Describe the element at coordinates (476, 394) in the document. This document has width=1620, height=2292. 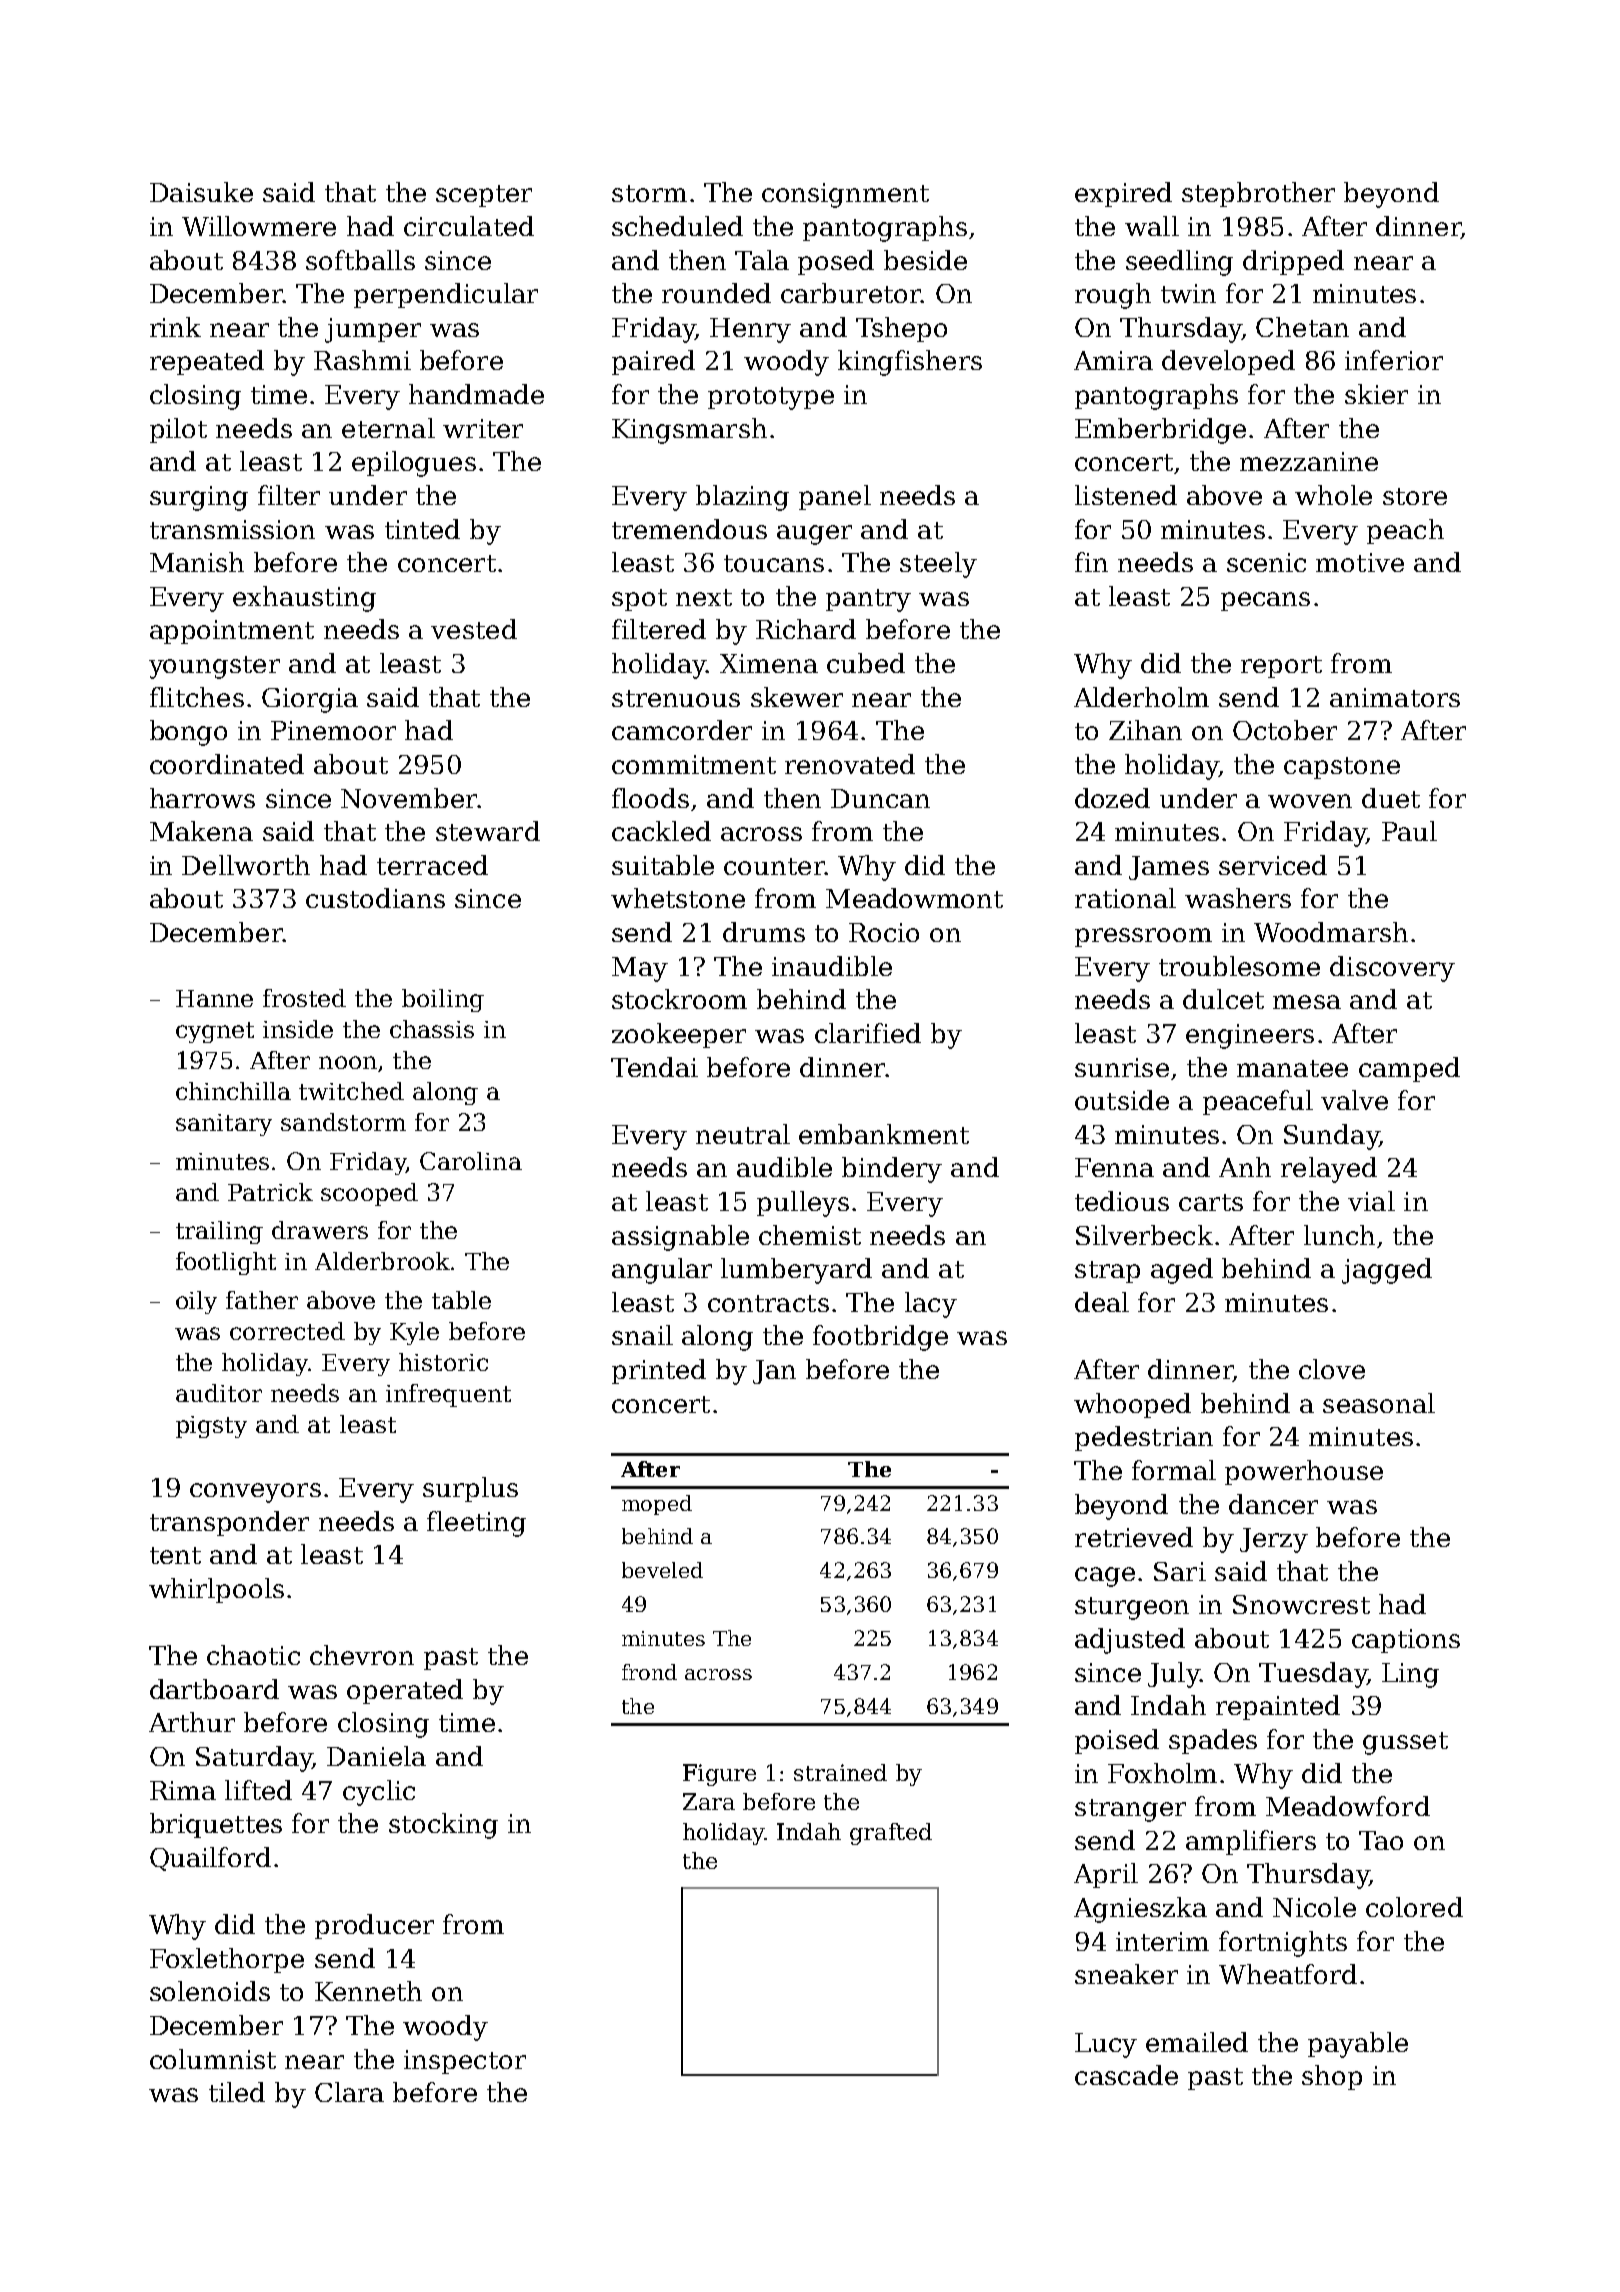
I see `handmade` at that location.
